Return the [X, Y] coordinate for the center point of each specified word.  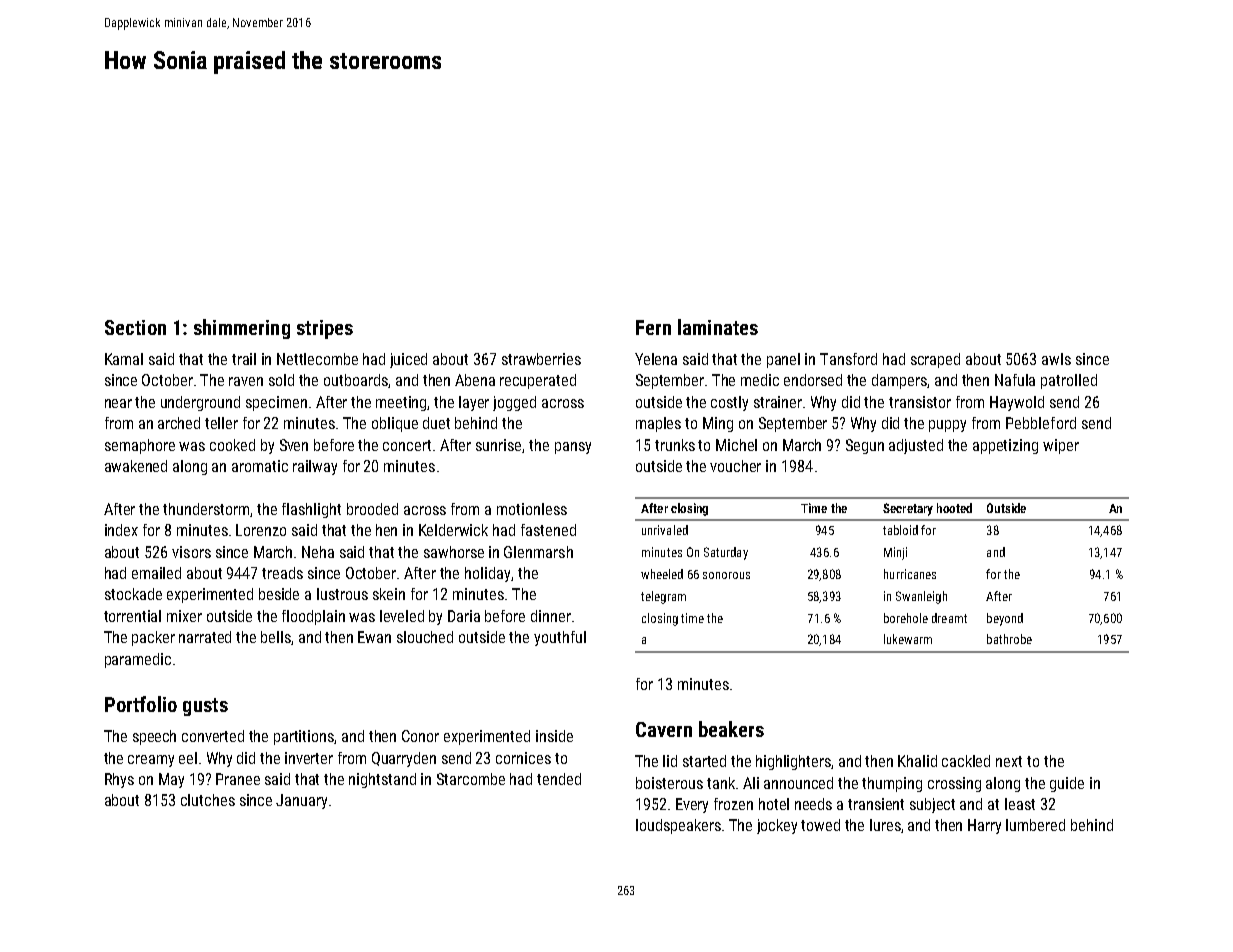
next [1009, 761]
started [704, 761]
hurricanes [910, 574]
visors [191, 552]
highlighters [794, 762]
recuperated [538, 381]
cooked [232, 445]
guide [1067, 784]
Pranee [238, 779]
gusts [205, 707]
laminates [718, 327]
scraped [935, 360]
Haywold [1017, 403]
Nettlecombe [317, 359]
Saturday [726, 553]
